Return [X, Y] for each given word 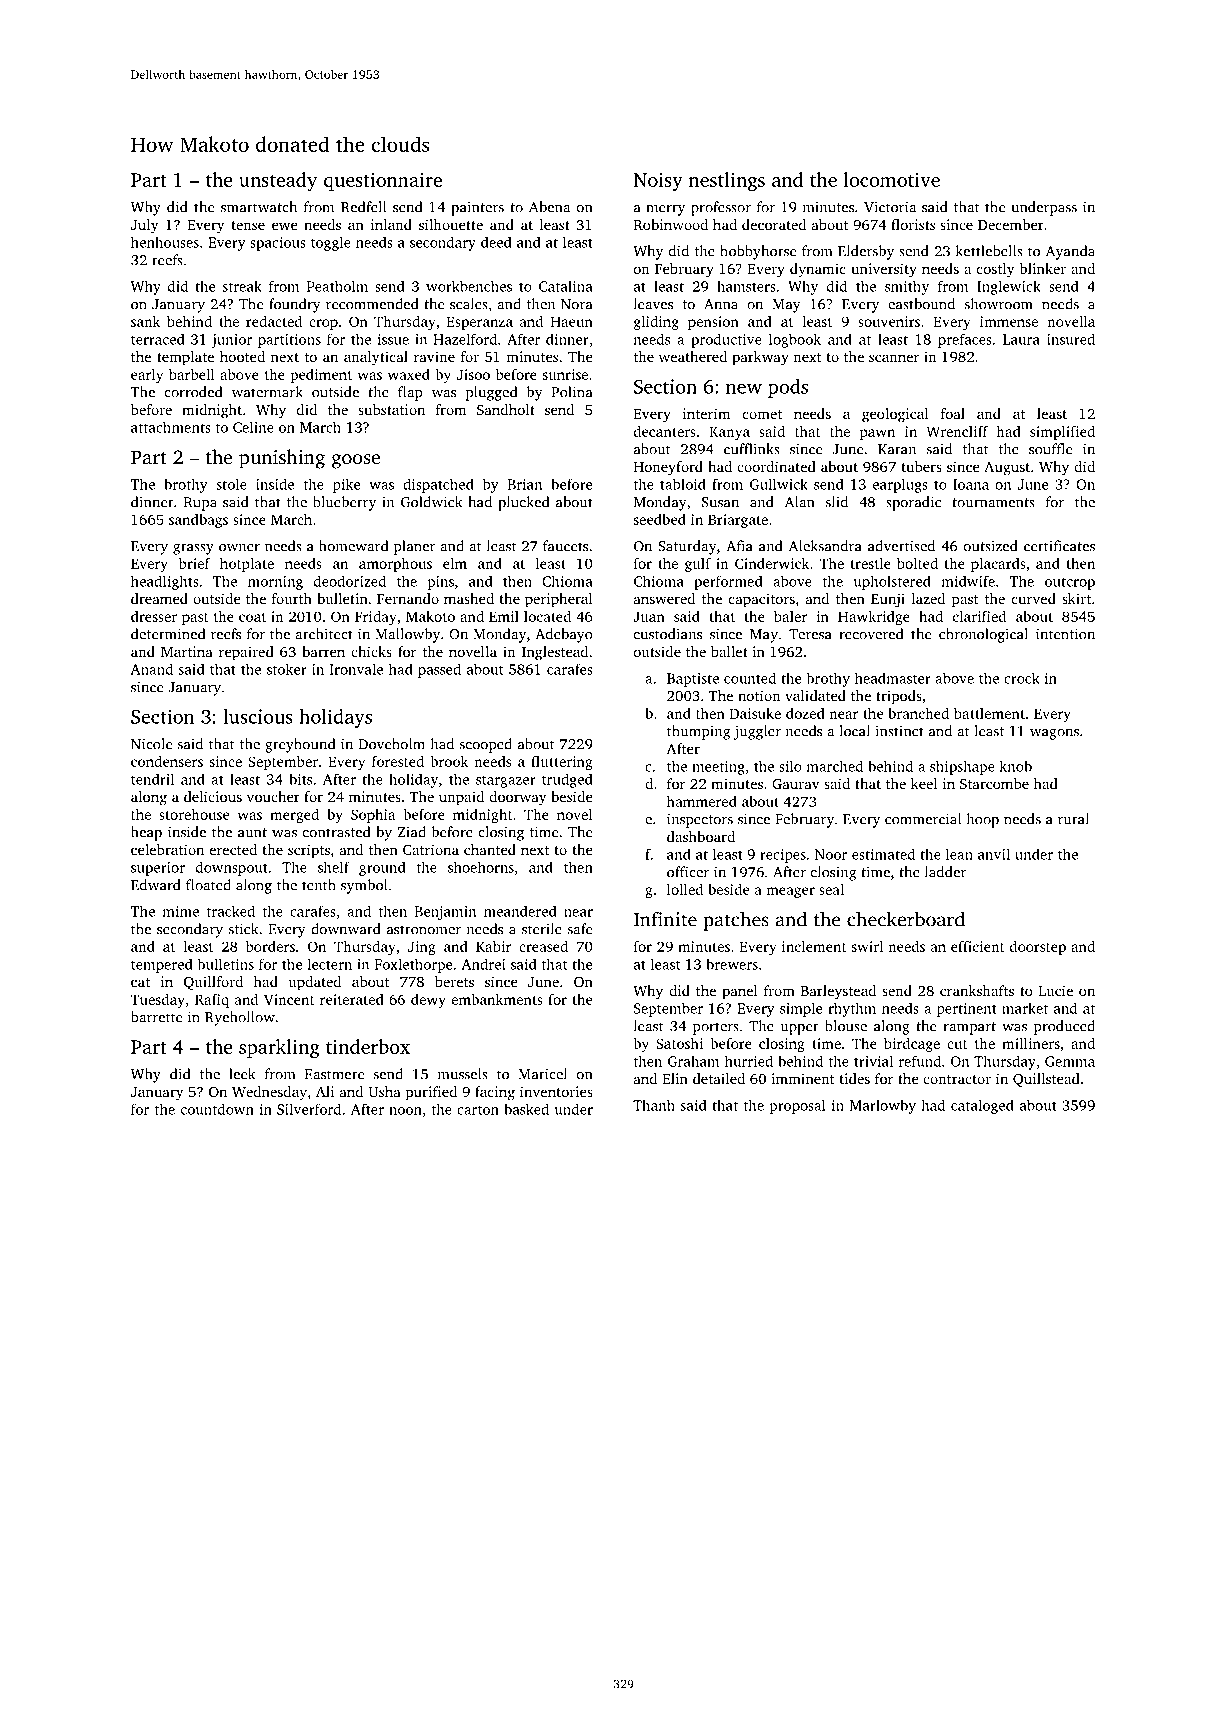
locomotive [892, 179]
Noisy [658, 181]
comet [762, 414]
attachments [171, 427]
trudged [567, 780]
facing [495, 1093]
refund [920, 1061]
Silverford [309, 1109]
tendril [152, 779]
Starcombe [994, 783]
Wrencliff [957, 431]
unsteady [278, 181]
